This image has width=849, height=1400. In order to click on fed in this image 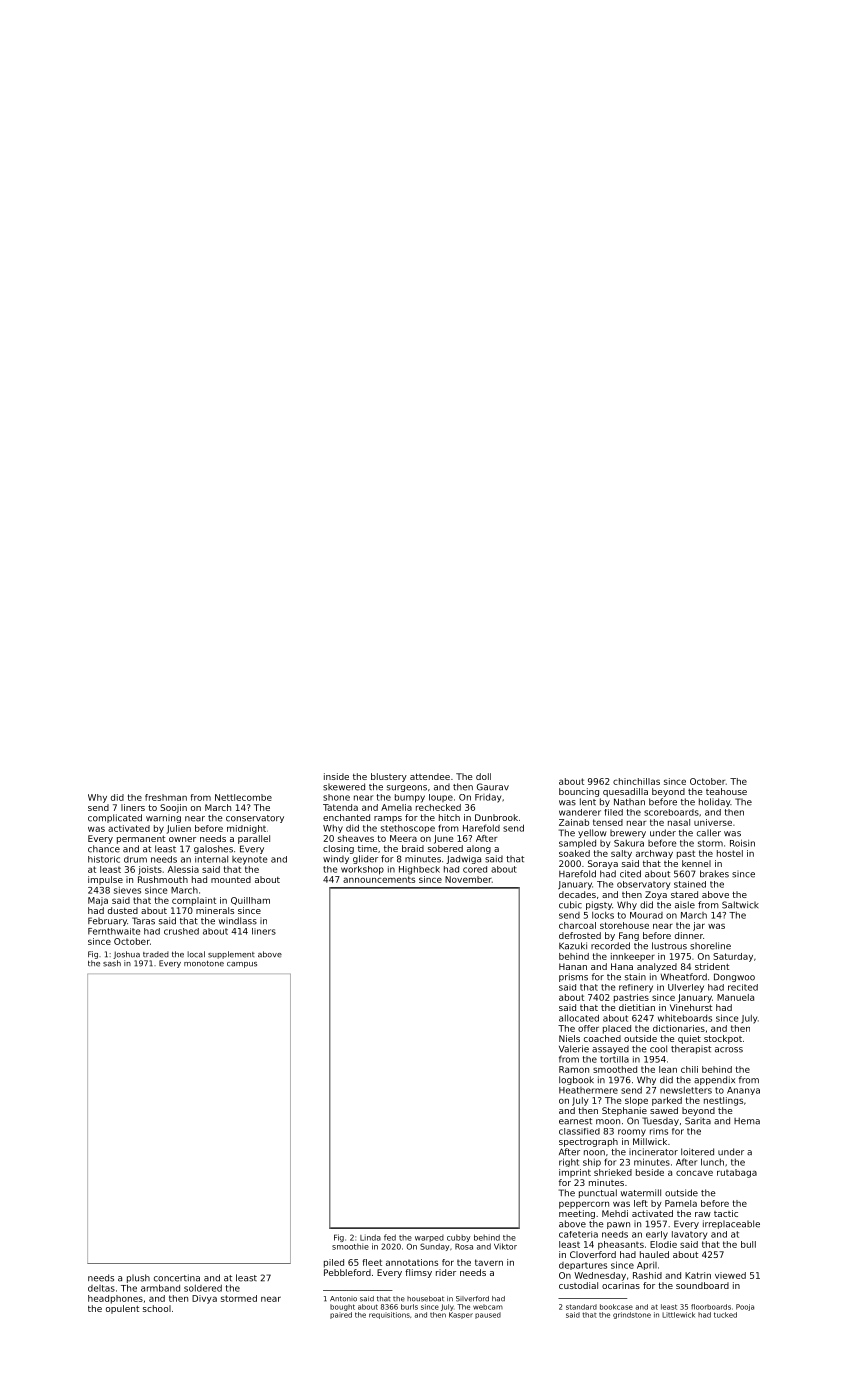, I will do `click(390, 1237)`.
